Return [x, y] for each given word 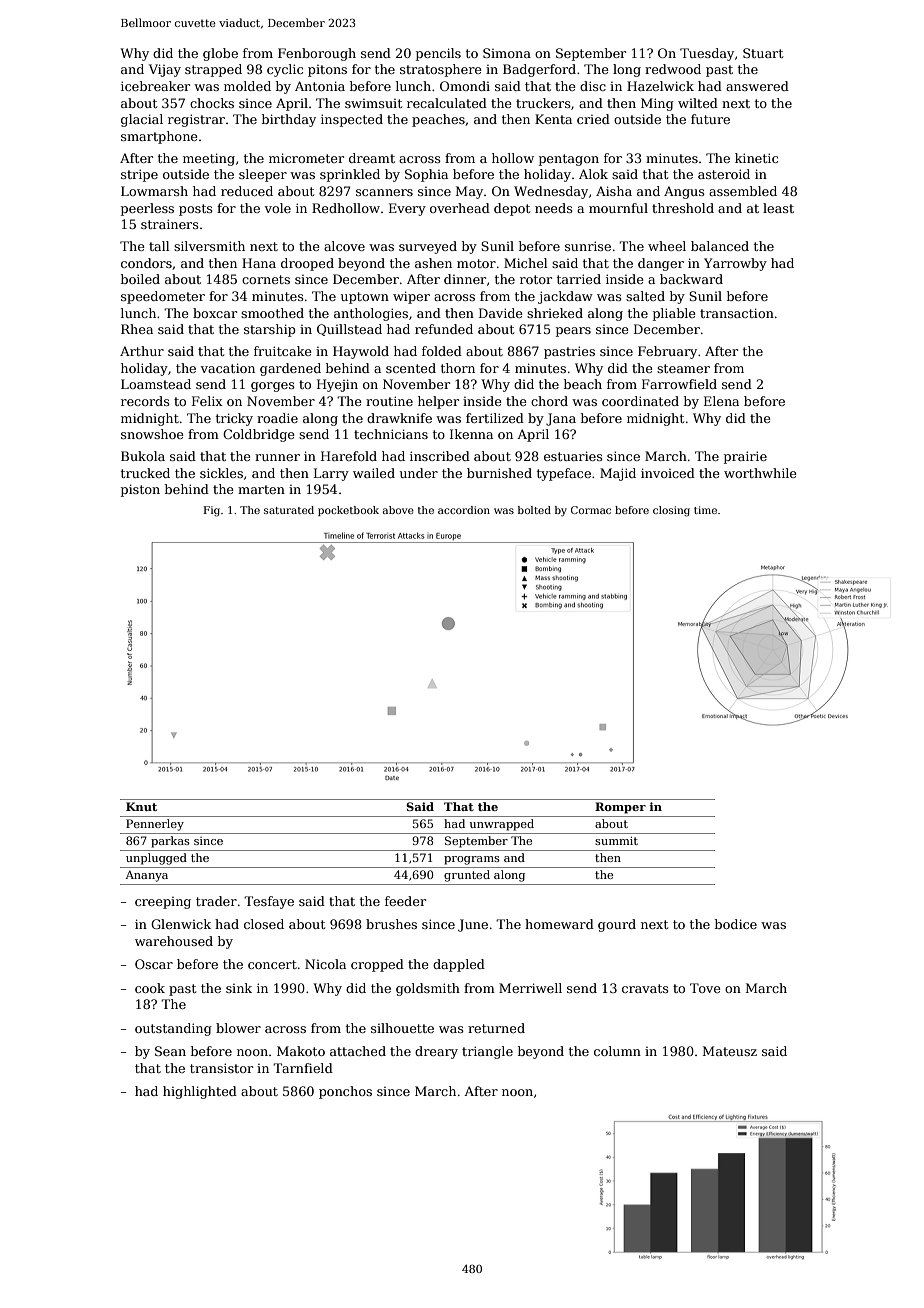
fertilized [495, 418]
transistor [221, 1068]
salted [645, 296]
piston [140, 490]
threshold [683, 208]
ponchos [345, 1092]
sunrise [588, 246]
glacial [142, 120]
